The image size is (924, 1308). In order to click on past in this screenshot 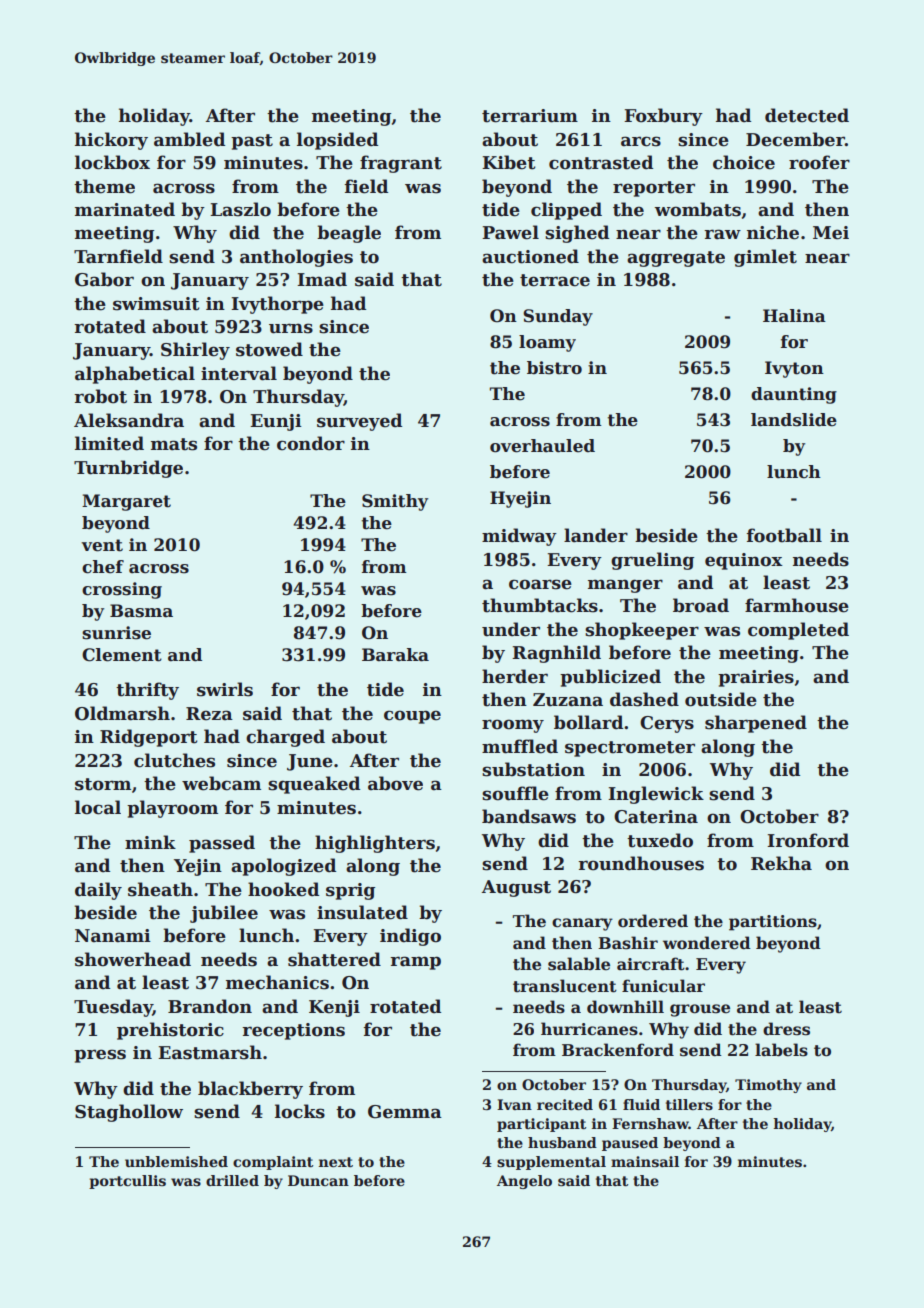, I will do `click(252, 142)`.
